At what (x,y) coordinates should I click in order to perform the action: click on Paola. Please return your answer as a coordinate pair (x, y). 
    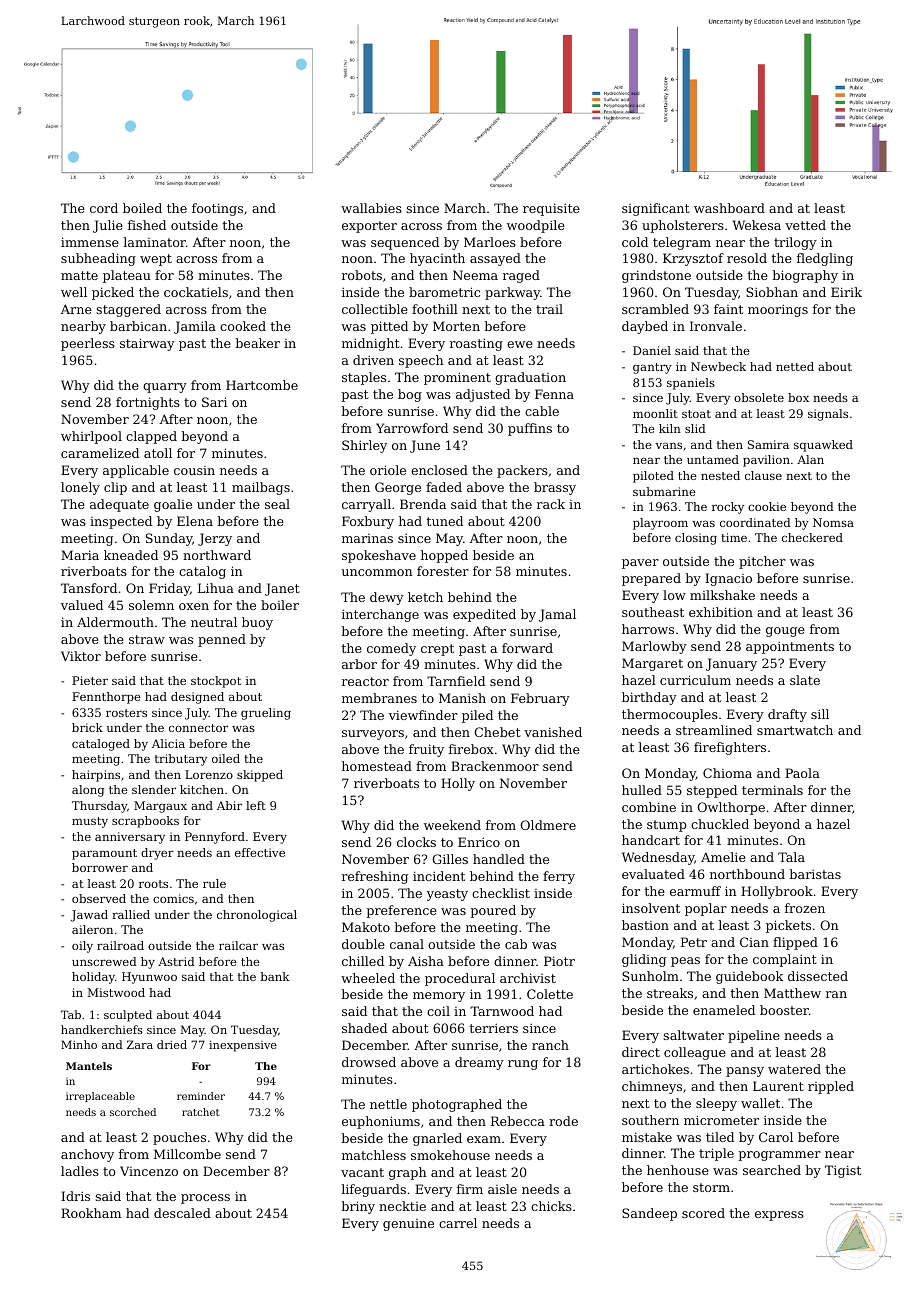
    Looking at the image, I should click on (802, 773).
